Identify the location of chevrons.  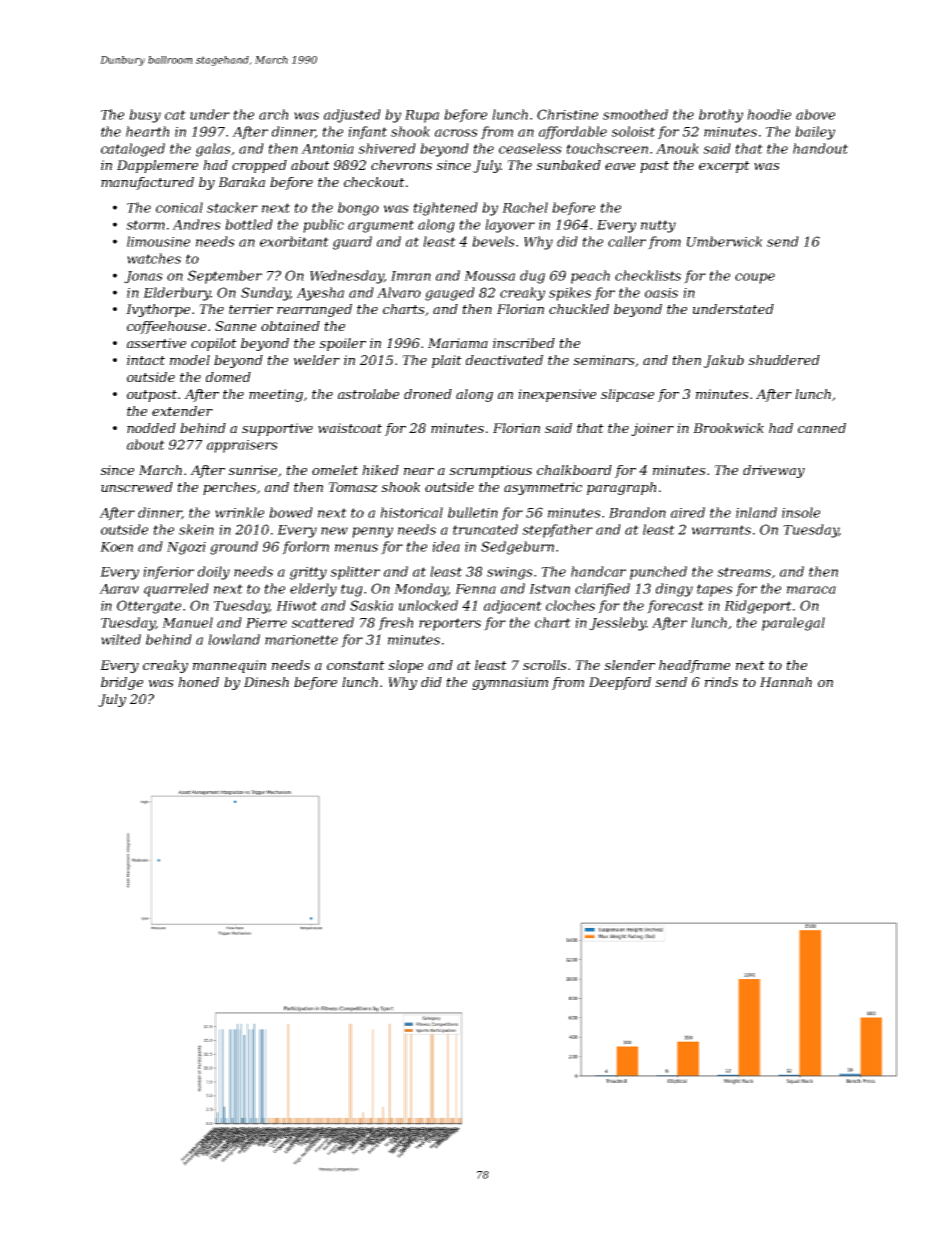
(401, 165).
